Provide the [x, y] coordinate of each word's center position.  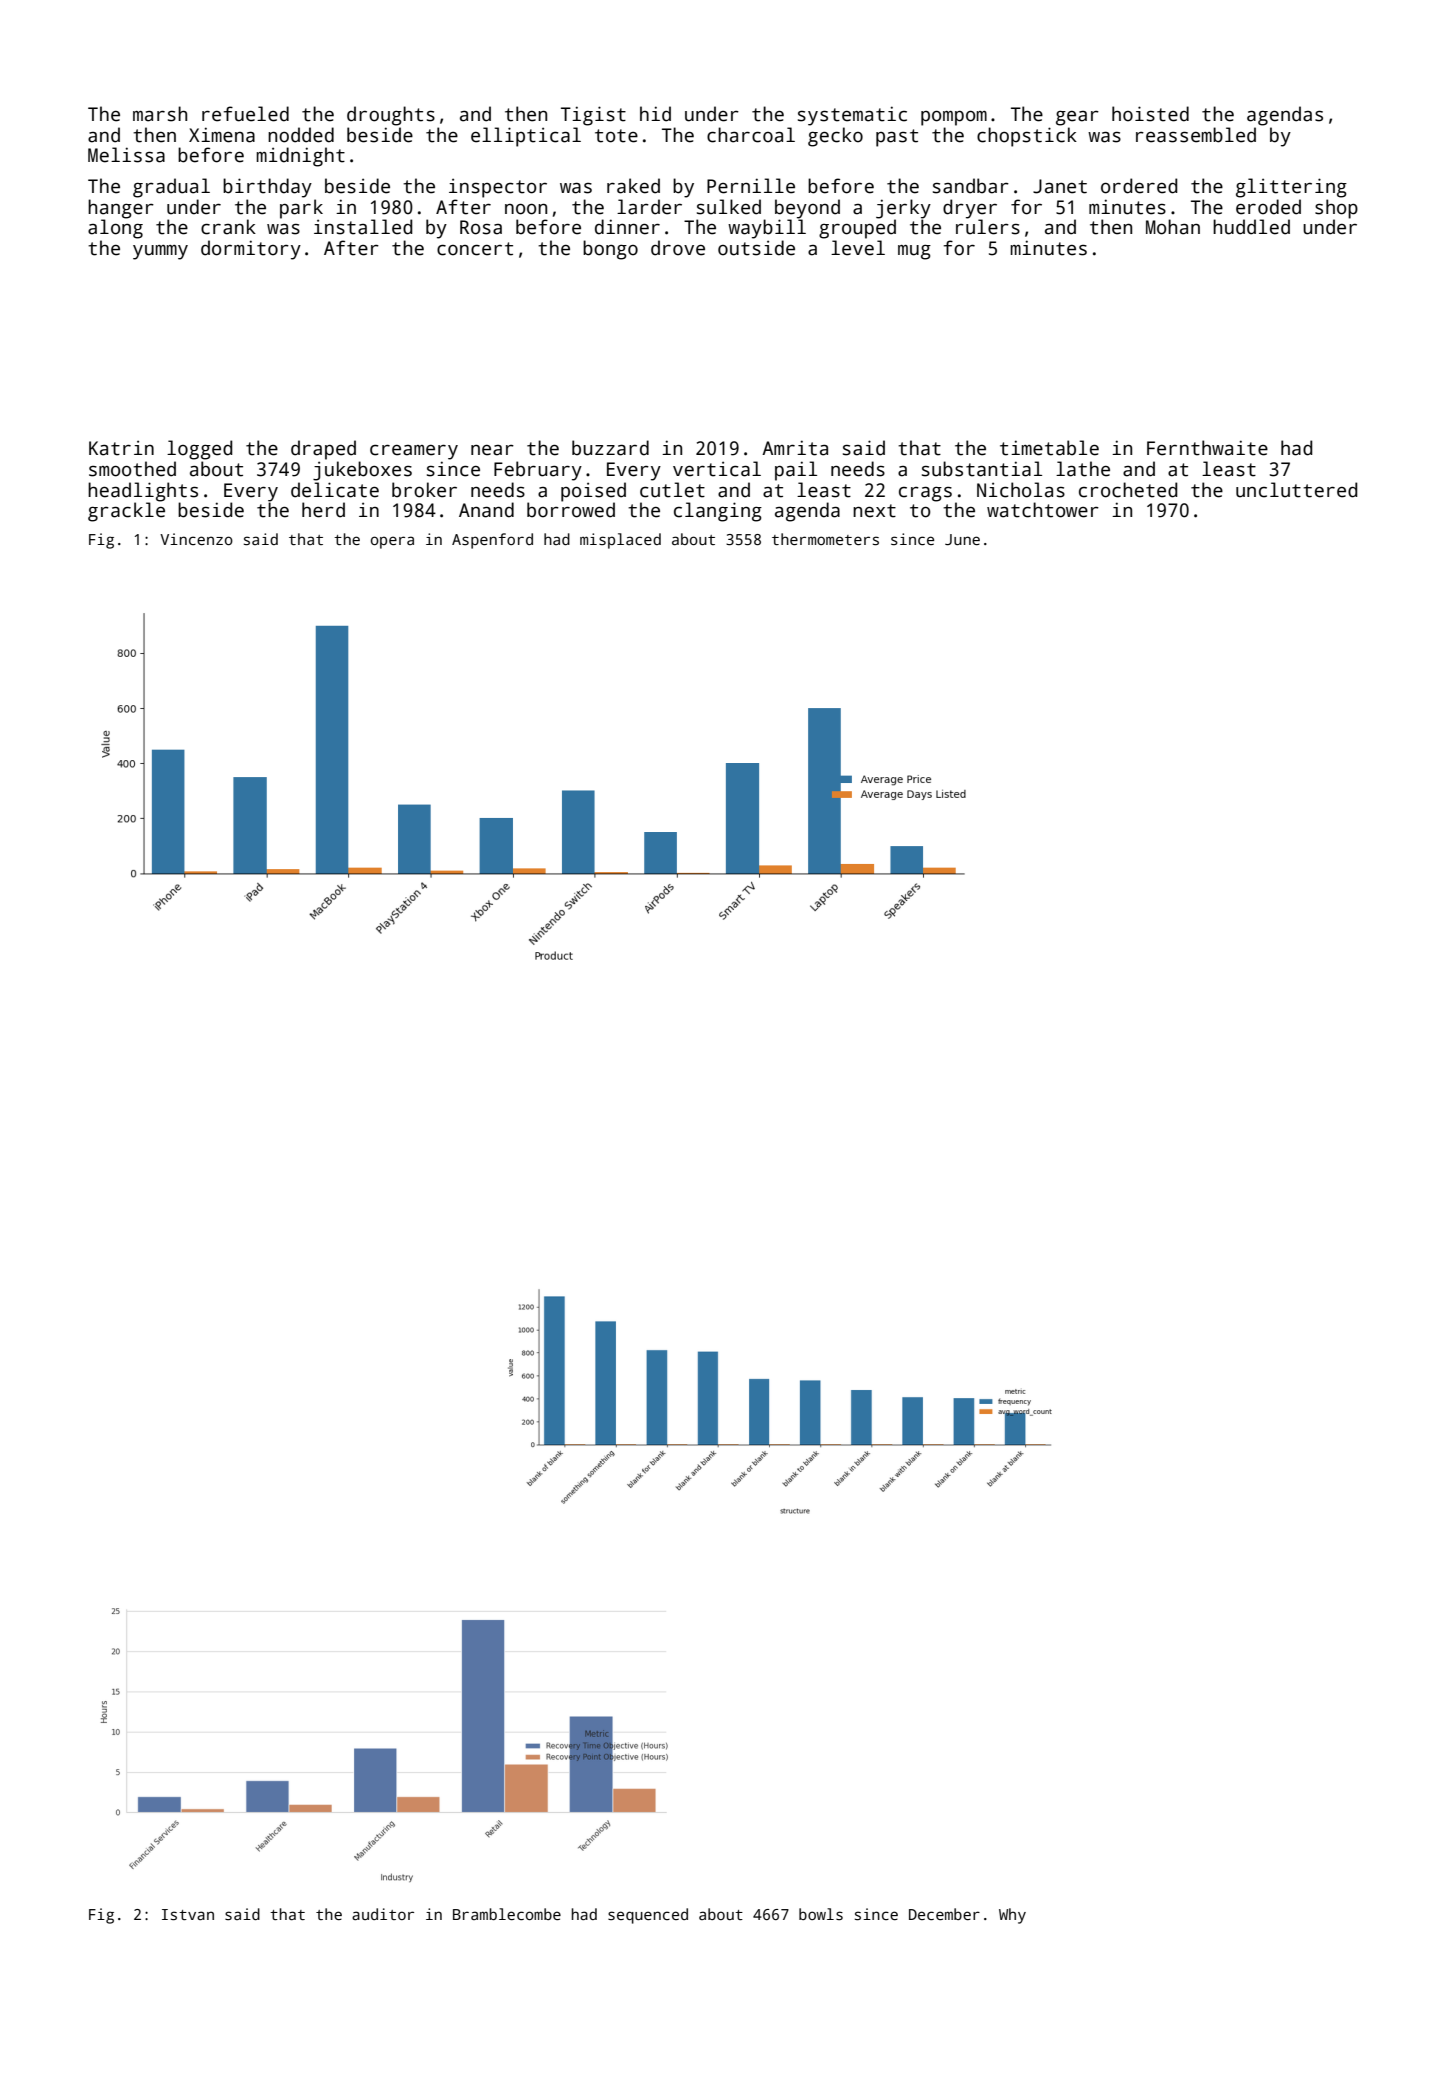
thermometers [825, 539]
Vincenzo [196, 539]
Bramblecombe [507, 1914]
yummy [160, 252]
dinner [627, 227]
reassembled [1196, 135]
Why [1012, 1916]
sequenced [648, 1916]
